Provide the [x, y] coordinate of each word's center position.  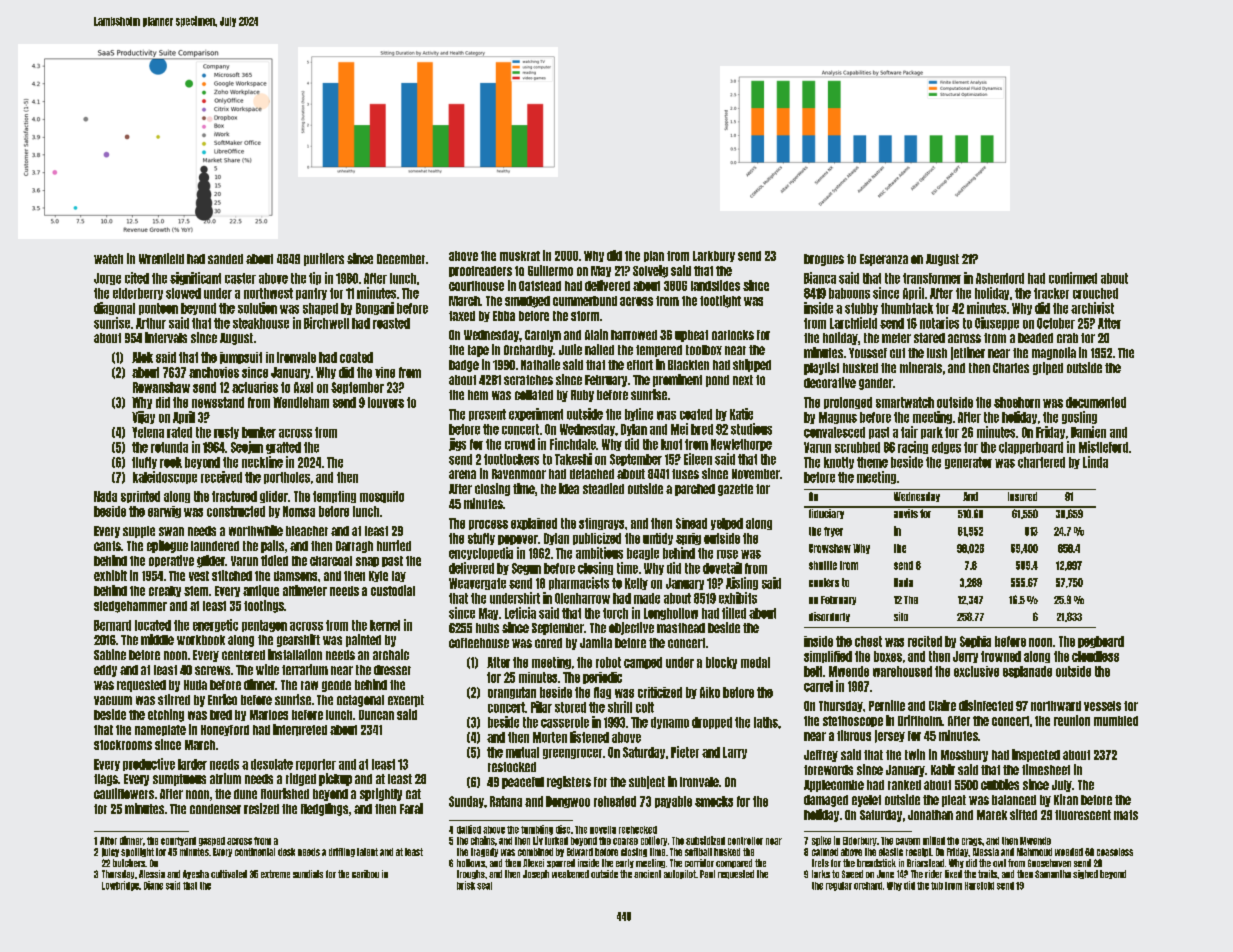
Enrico [222, 699]
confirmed [1073, 278]
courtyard [178, 841]
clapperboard [1031, 448]
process [488, 525]
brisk [466, 885]
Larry [735, 753]
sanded [225, 259]
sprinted [140, 497]
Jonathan [930, 815]
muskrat [520, 256]
